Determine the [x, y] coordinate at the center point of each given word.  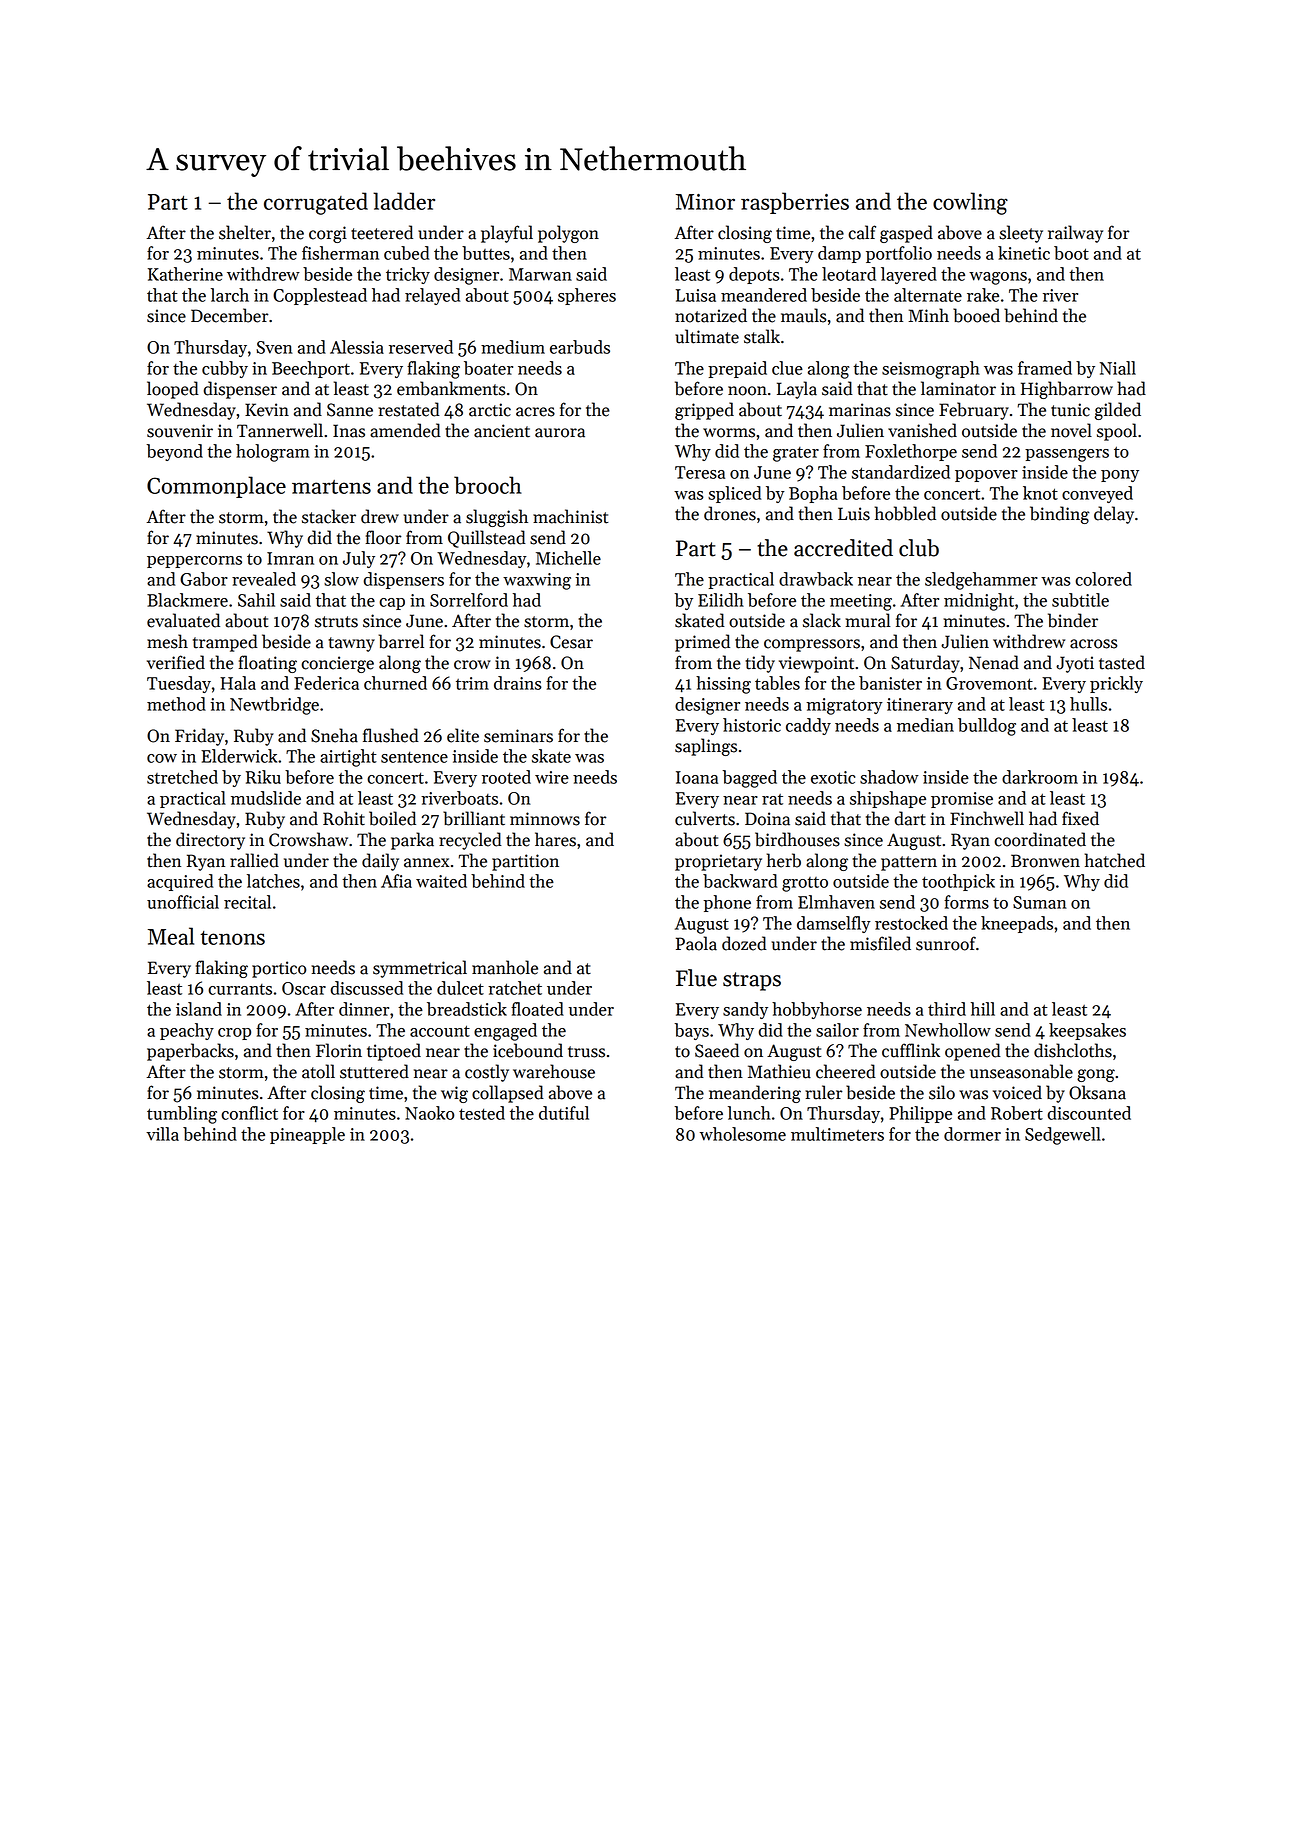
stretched [182, 777]
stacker [329, 516]
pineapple [307, 1135]
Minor [705, 202]
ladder [404, 201]
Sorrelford [469, 600]
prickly [1116, 684]
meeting [861, 602]
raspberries [795, 203]
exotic [833, 777]
